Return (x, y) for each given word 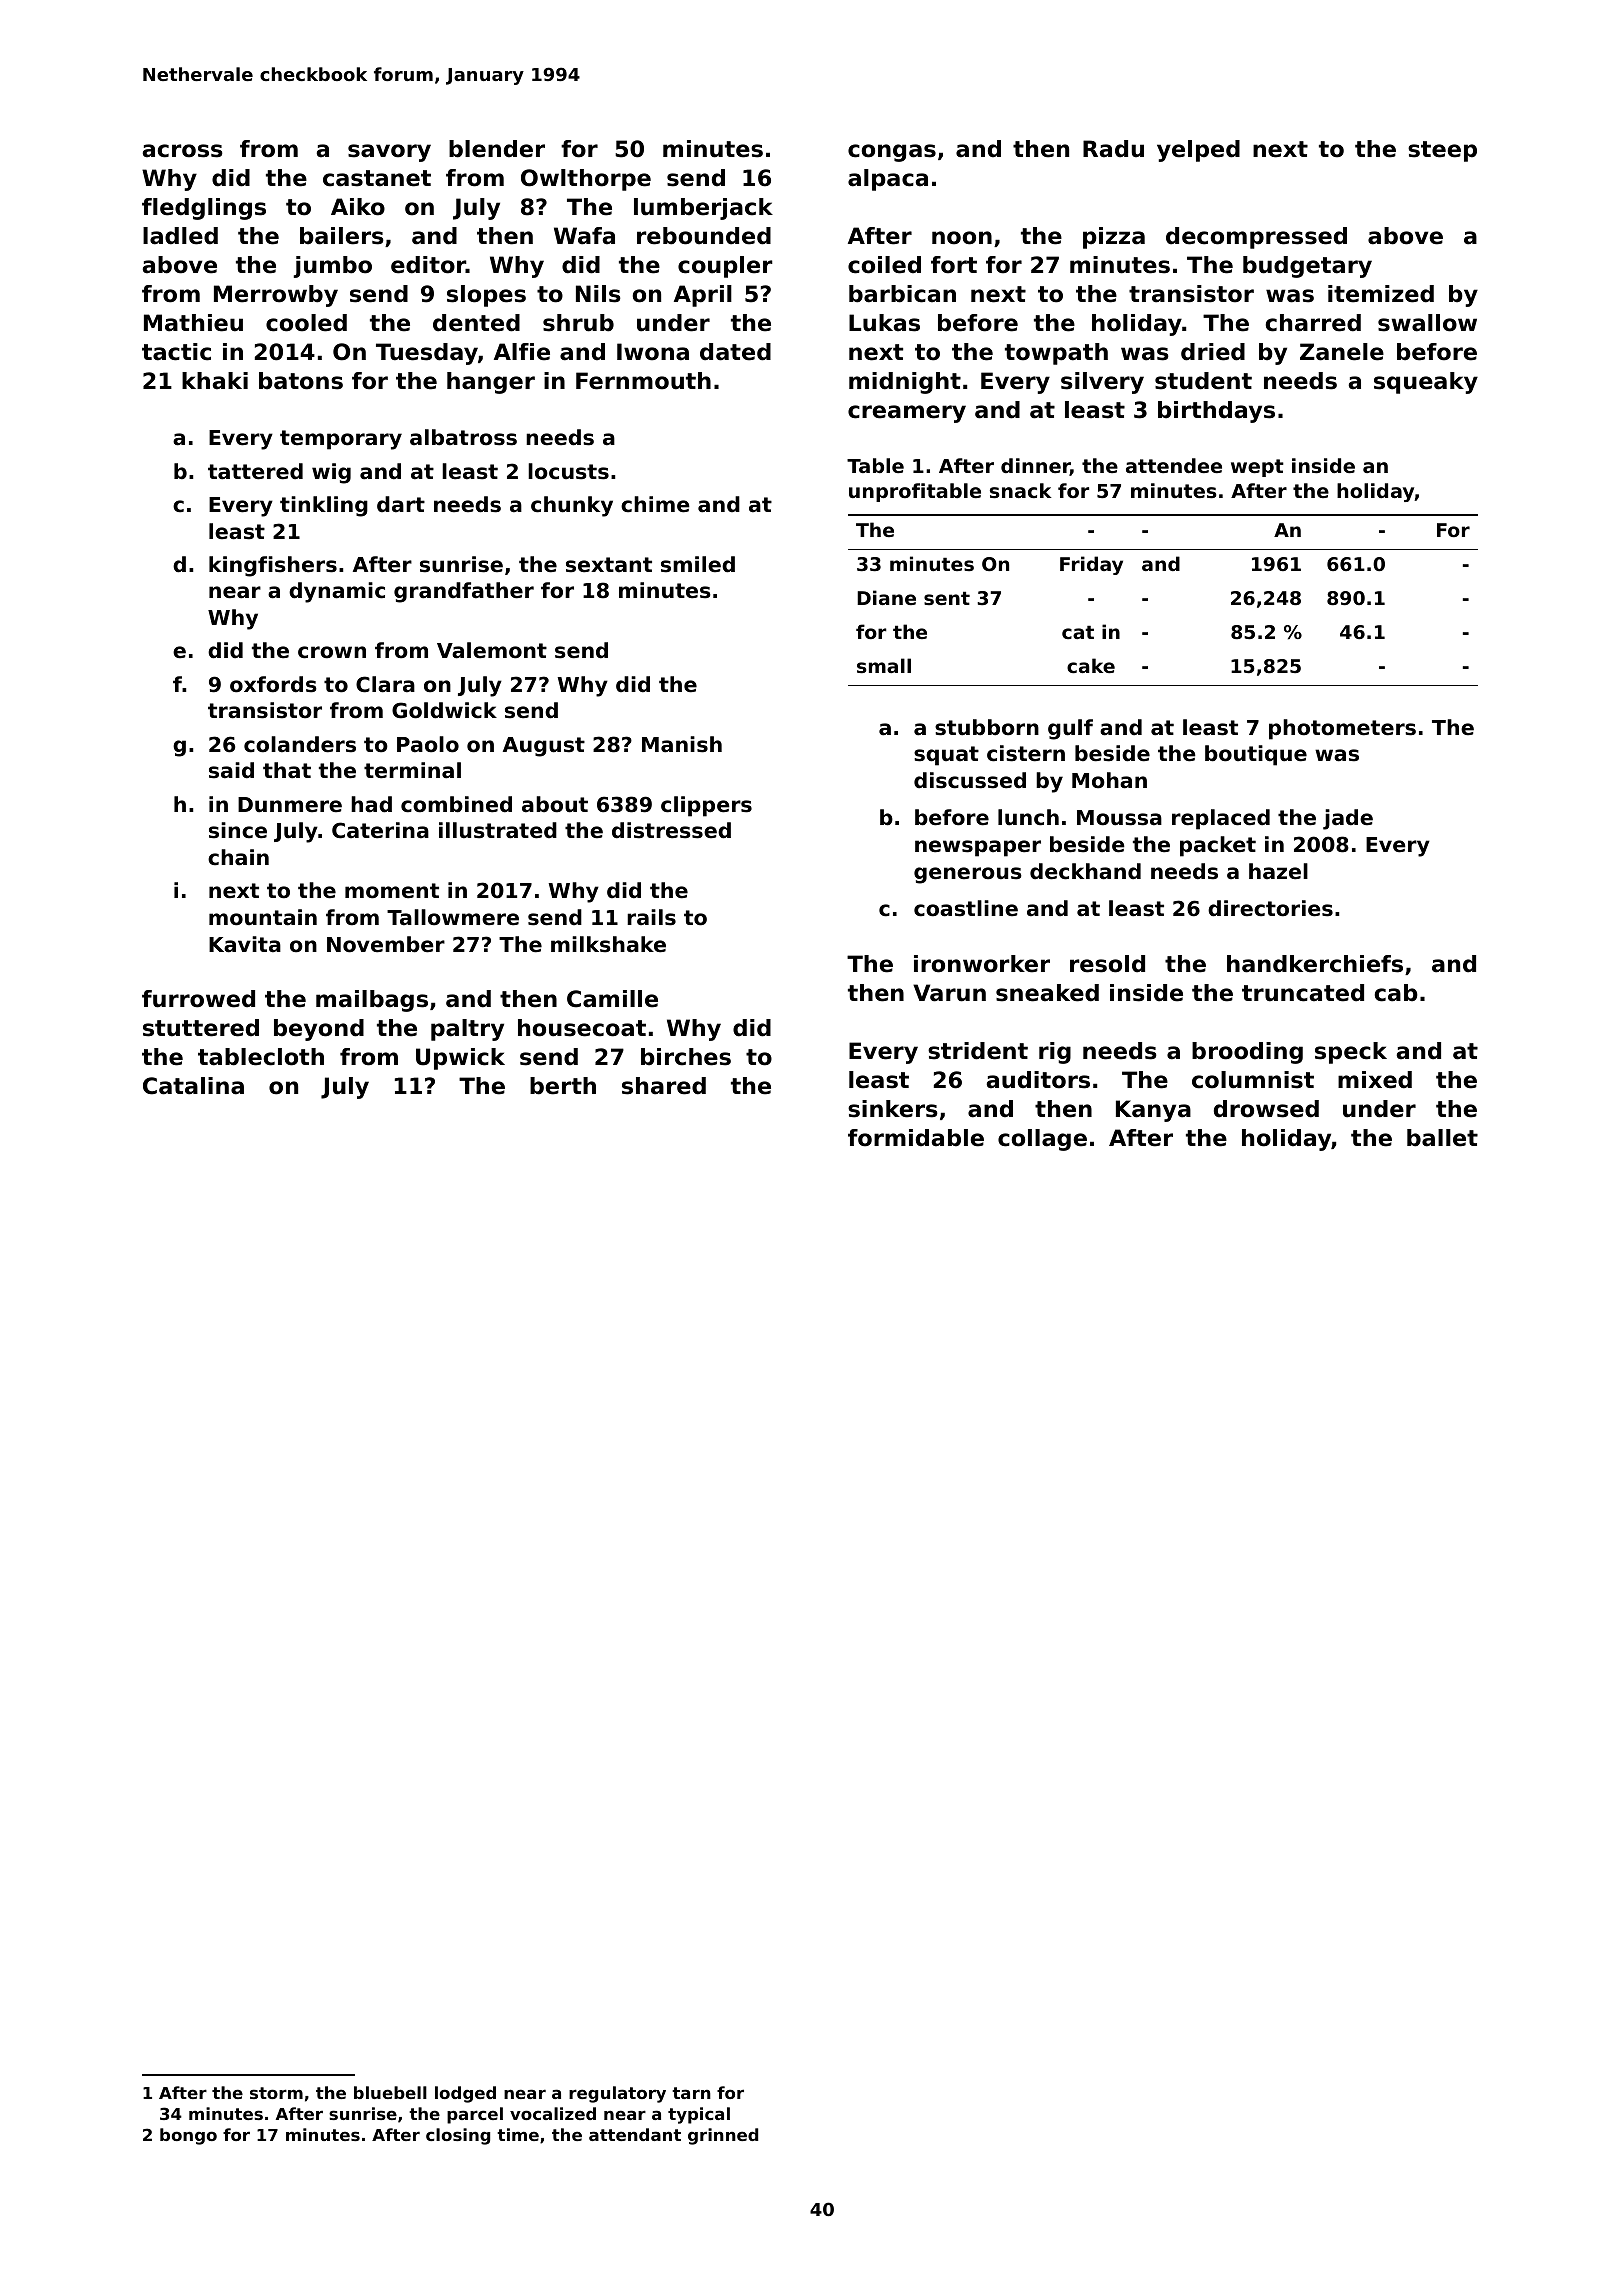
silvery (1102, 383)
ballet (1442, 1138)
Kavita (245, 944)
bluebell (390, 2092)
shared (664, 1086)
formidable (916, 1138)
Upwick (460, 1059)
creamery (907, 414)
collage (1042, 1140)
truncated (1303, 993)
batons (301, 381)
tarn (691, 2093)
